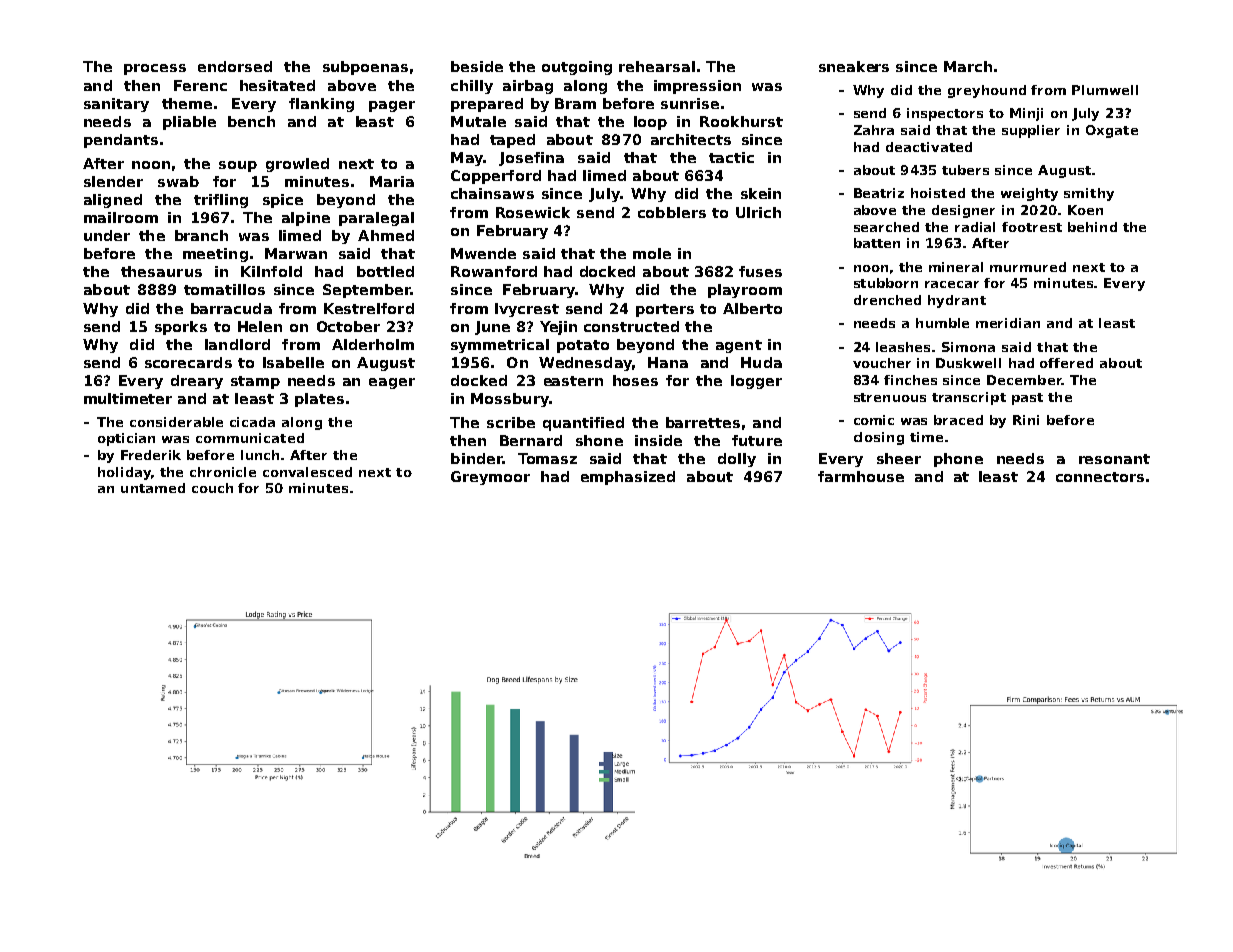 This page has height=952, width=1233. Describe the element at coordinates (756, 382) in the page. I see `logger` at that location.
